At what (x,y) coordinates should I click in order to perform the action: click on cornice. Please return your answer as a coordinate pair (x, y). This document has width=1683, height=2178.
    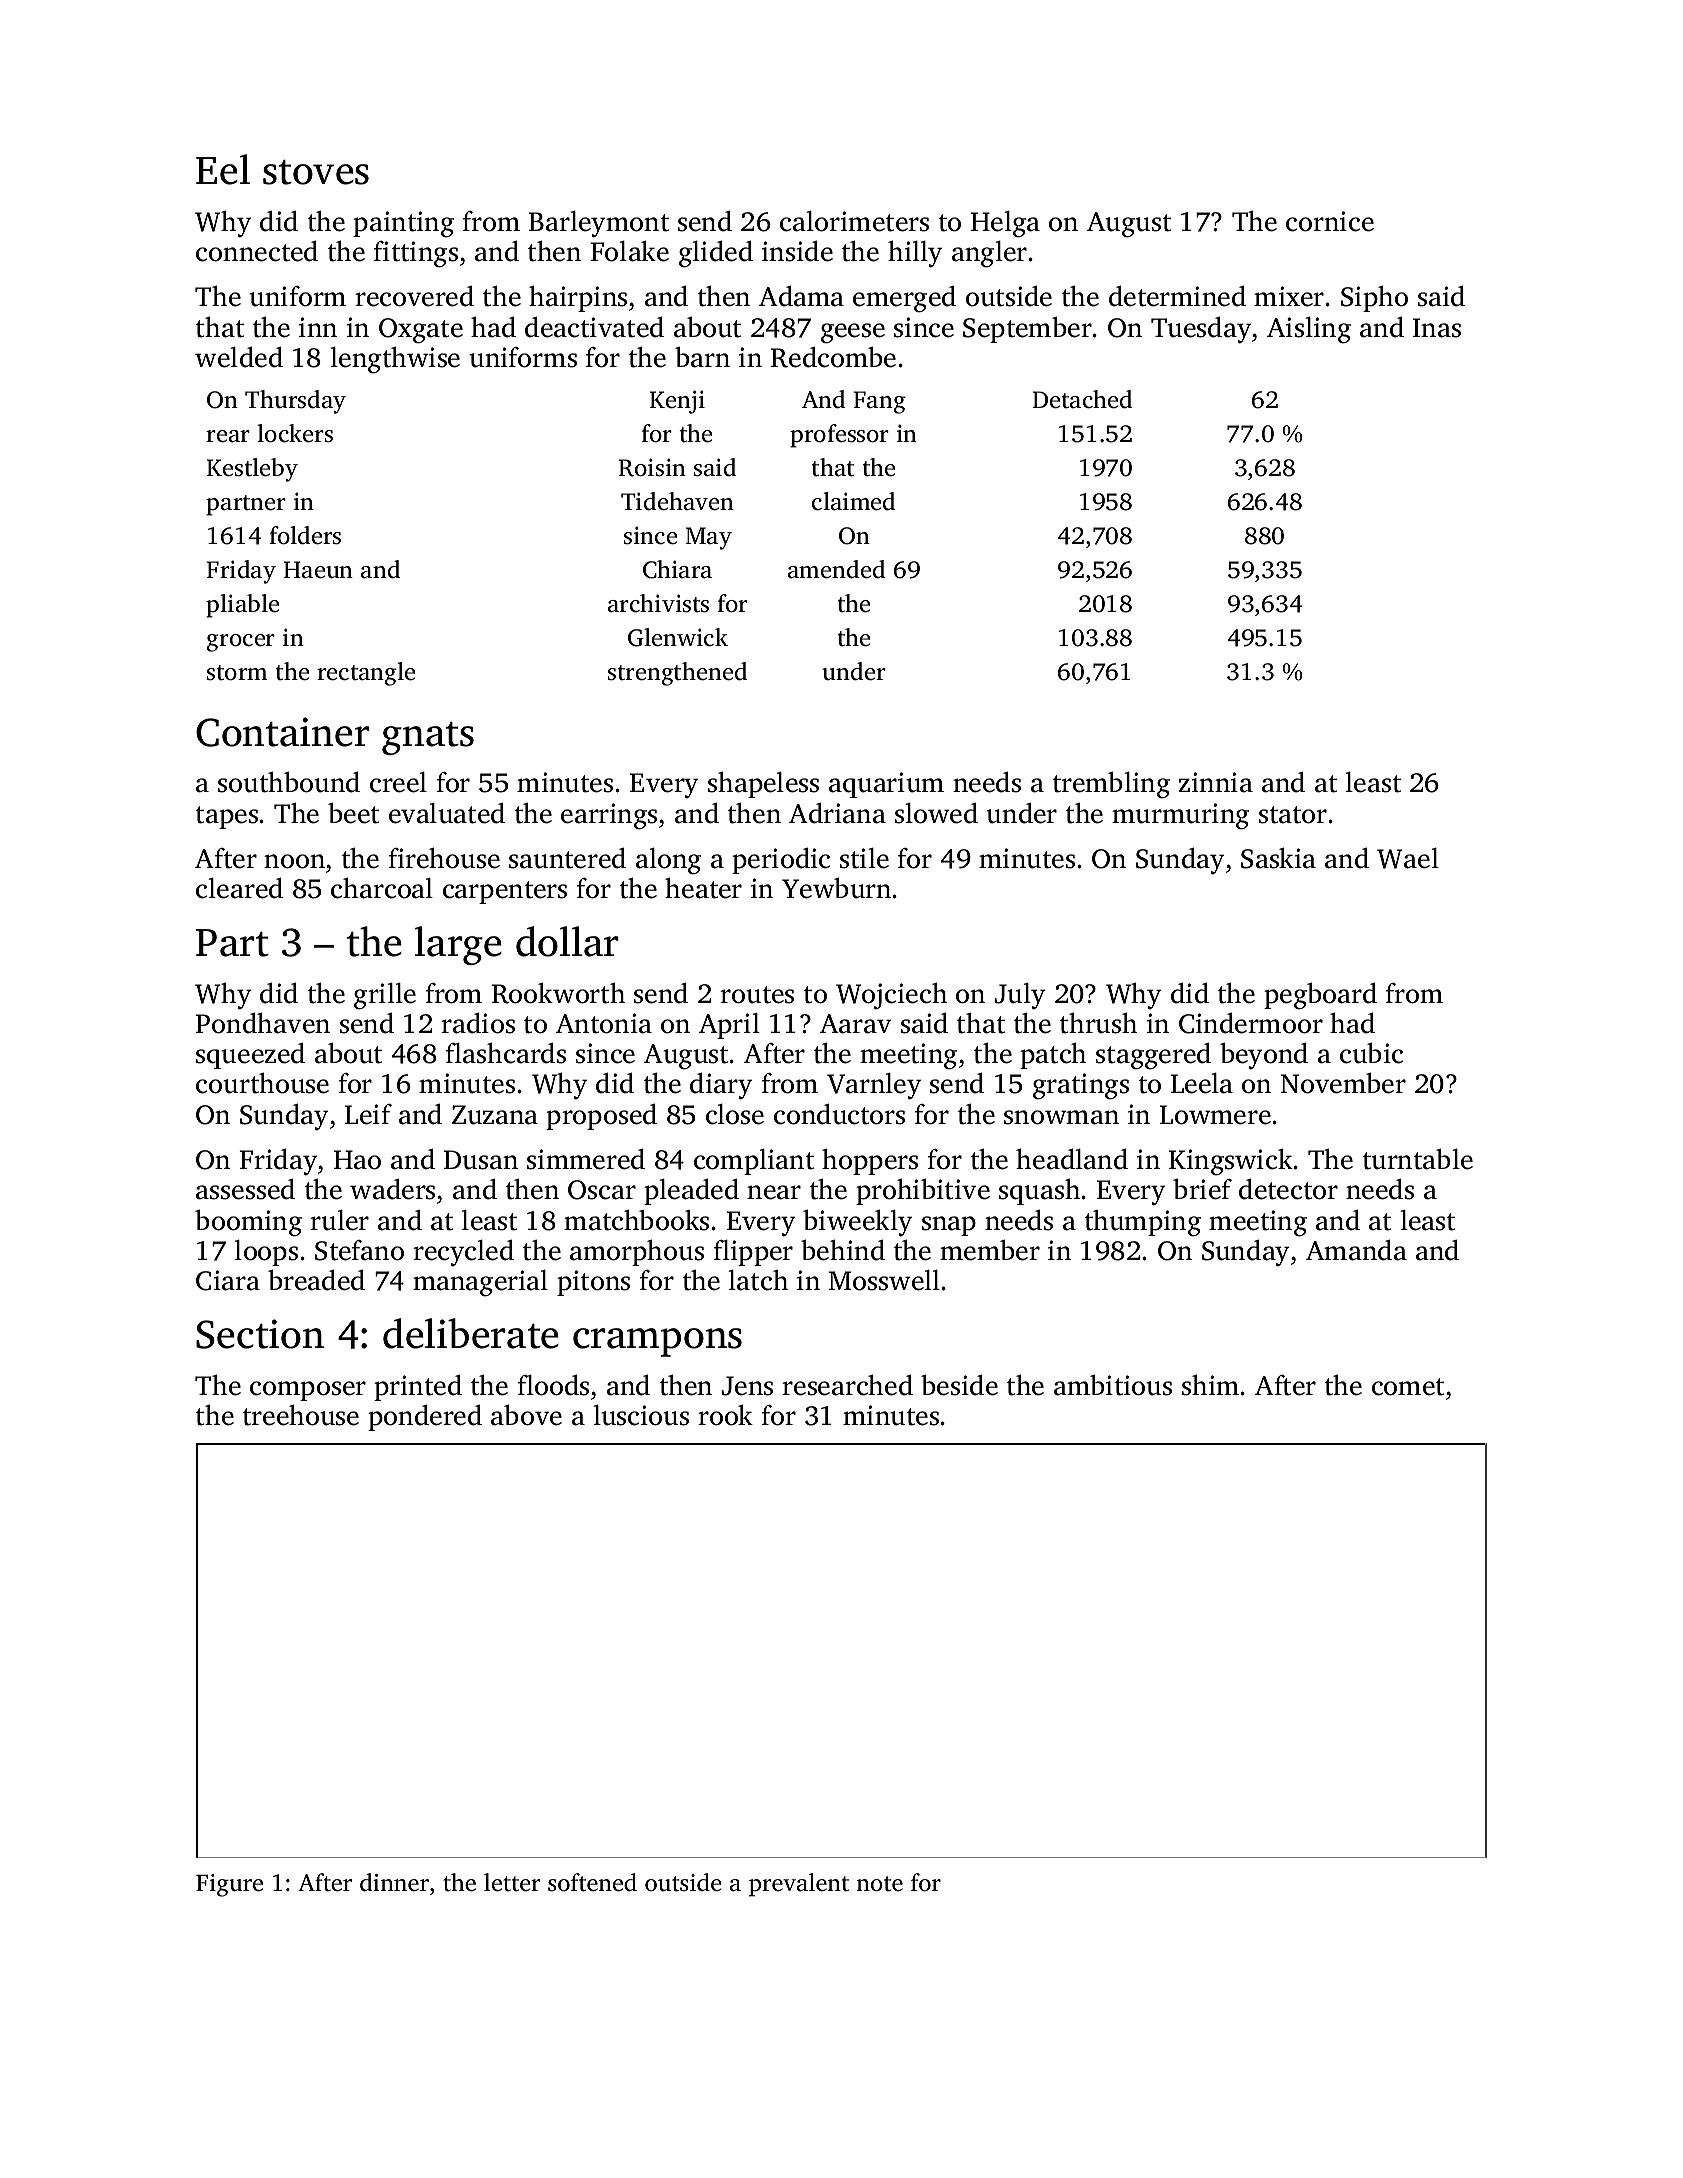
    Looking at the image, I should click on (1330, 221).
